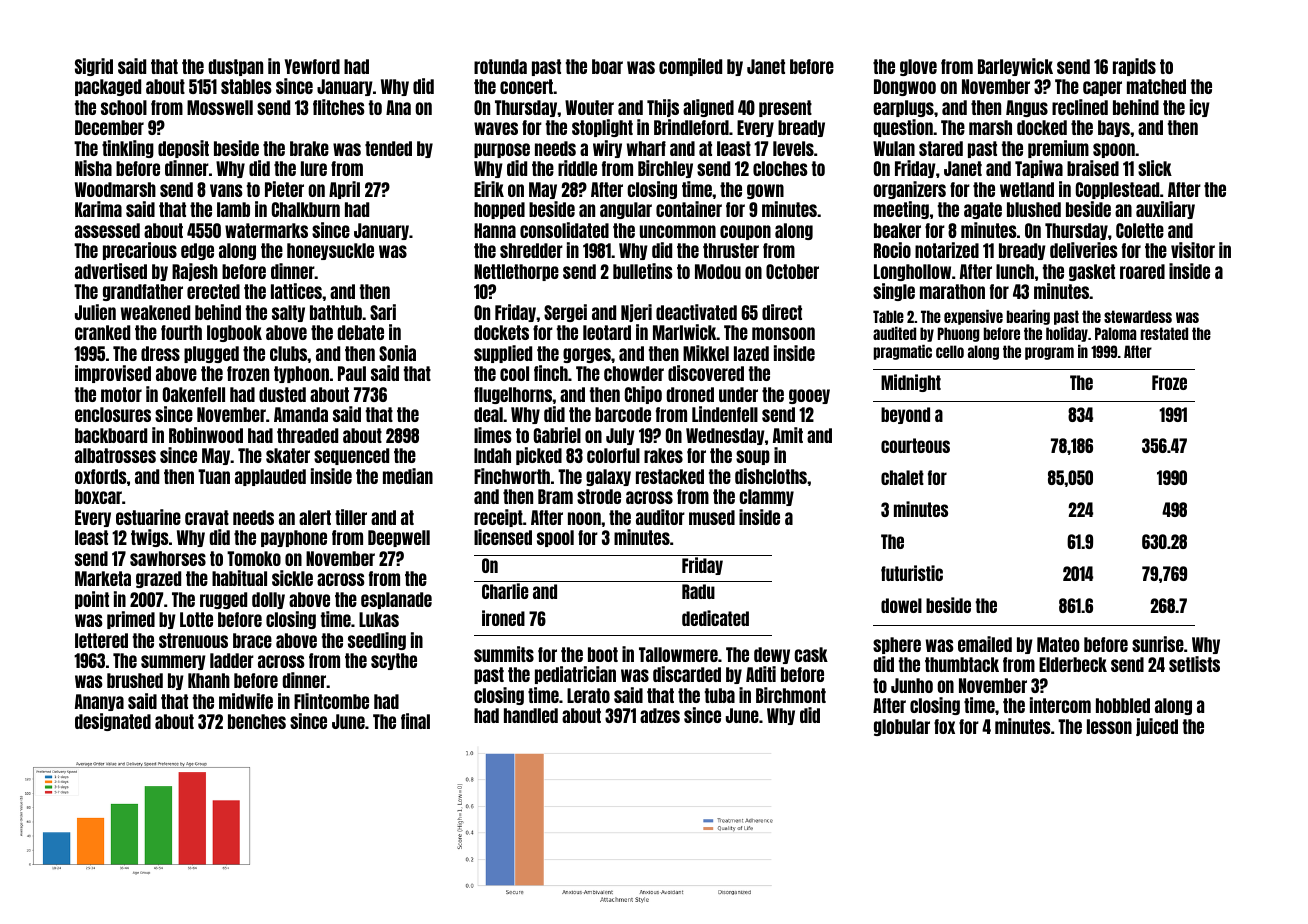  I want to click on Flintcombe, so click(331, 701).
